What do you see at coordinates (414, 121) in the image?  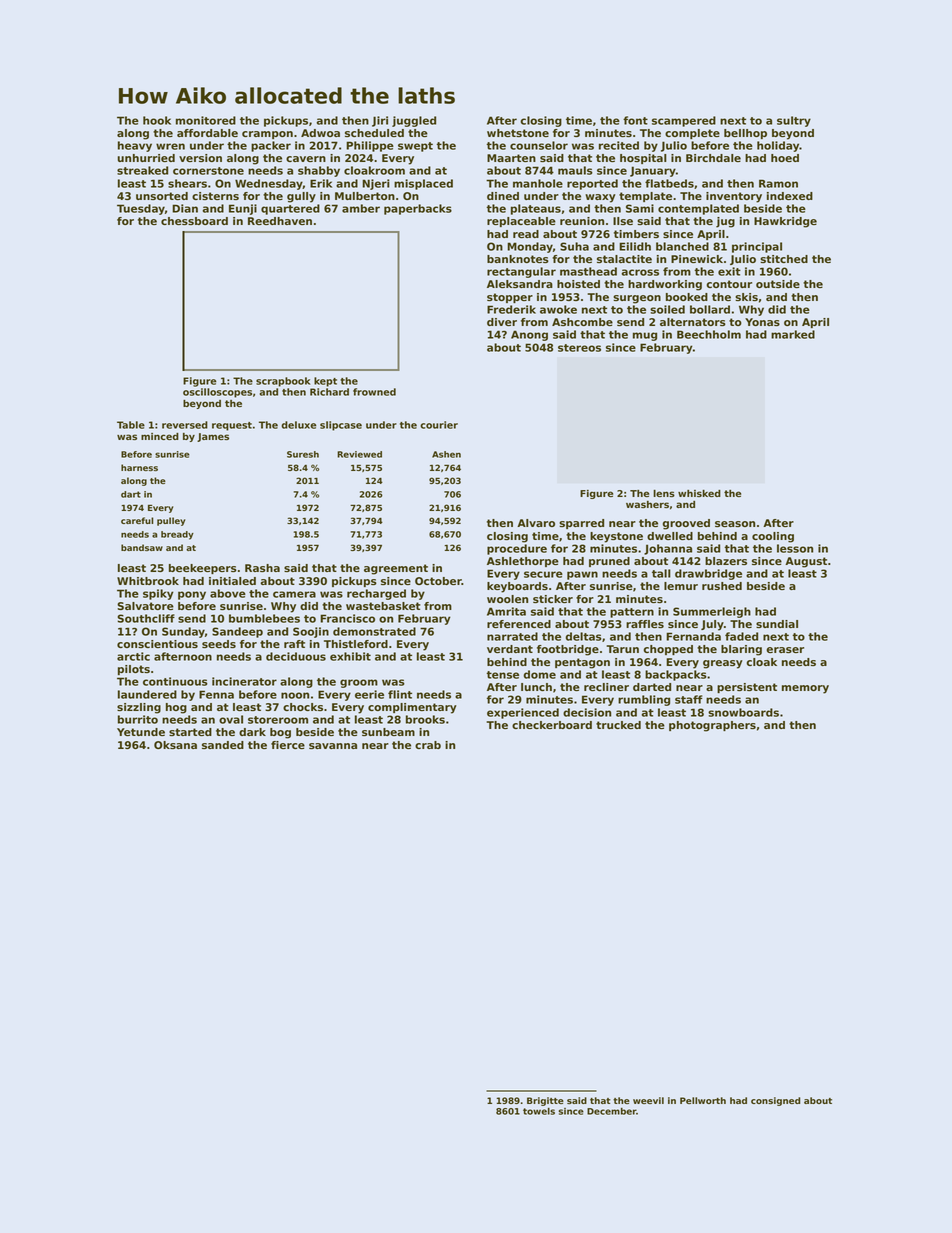 I see `juggled` at bounding box center [414, 121].
